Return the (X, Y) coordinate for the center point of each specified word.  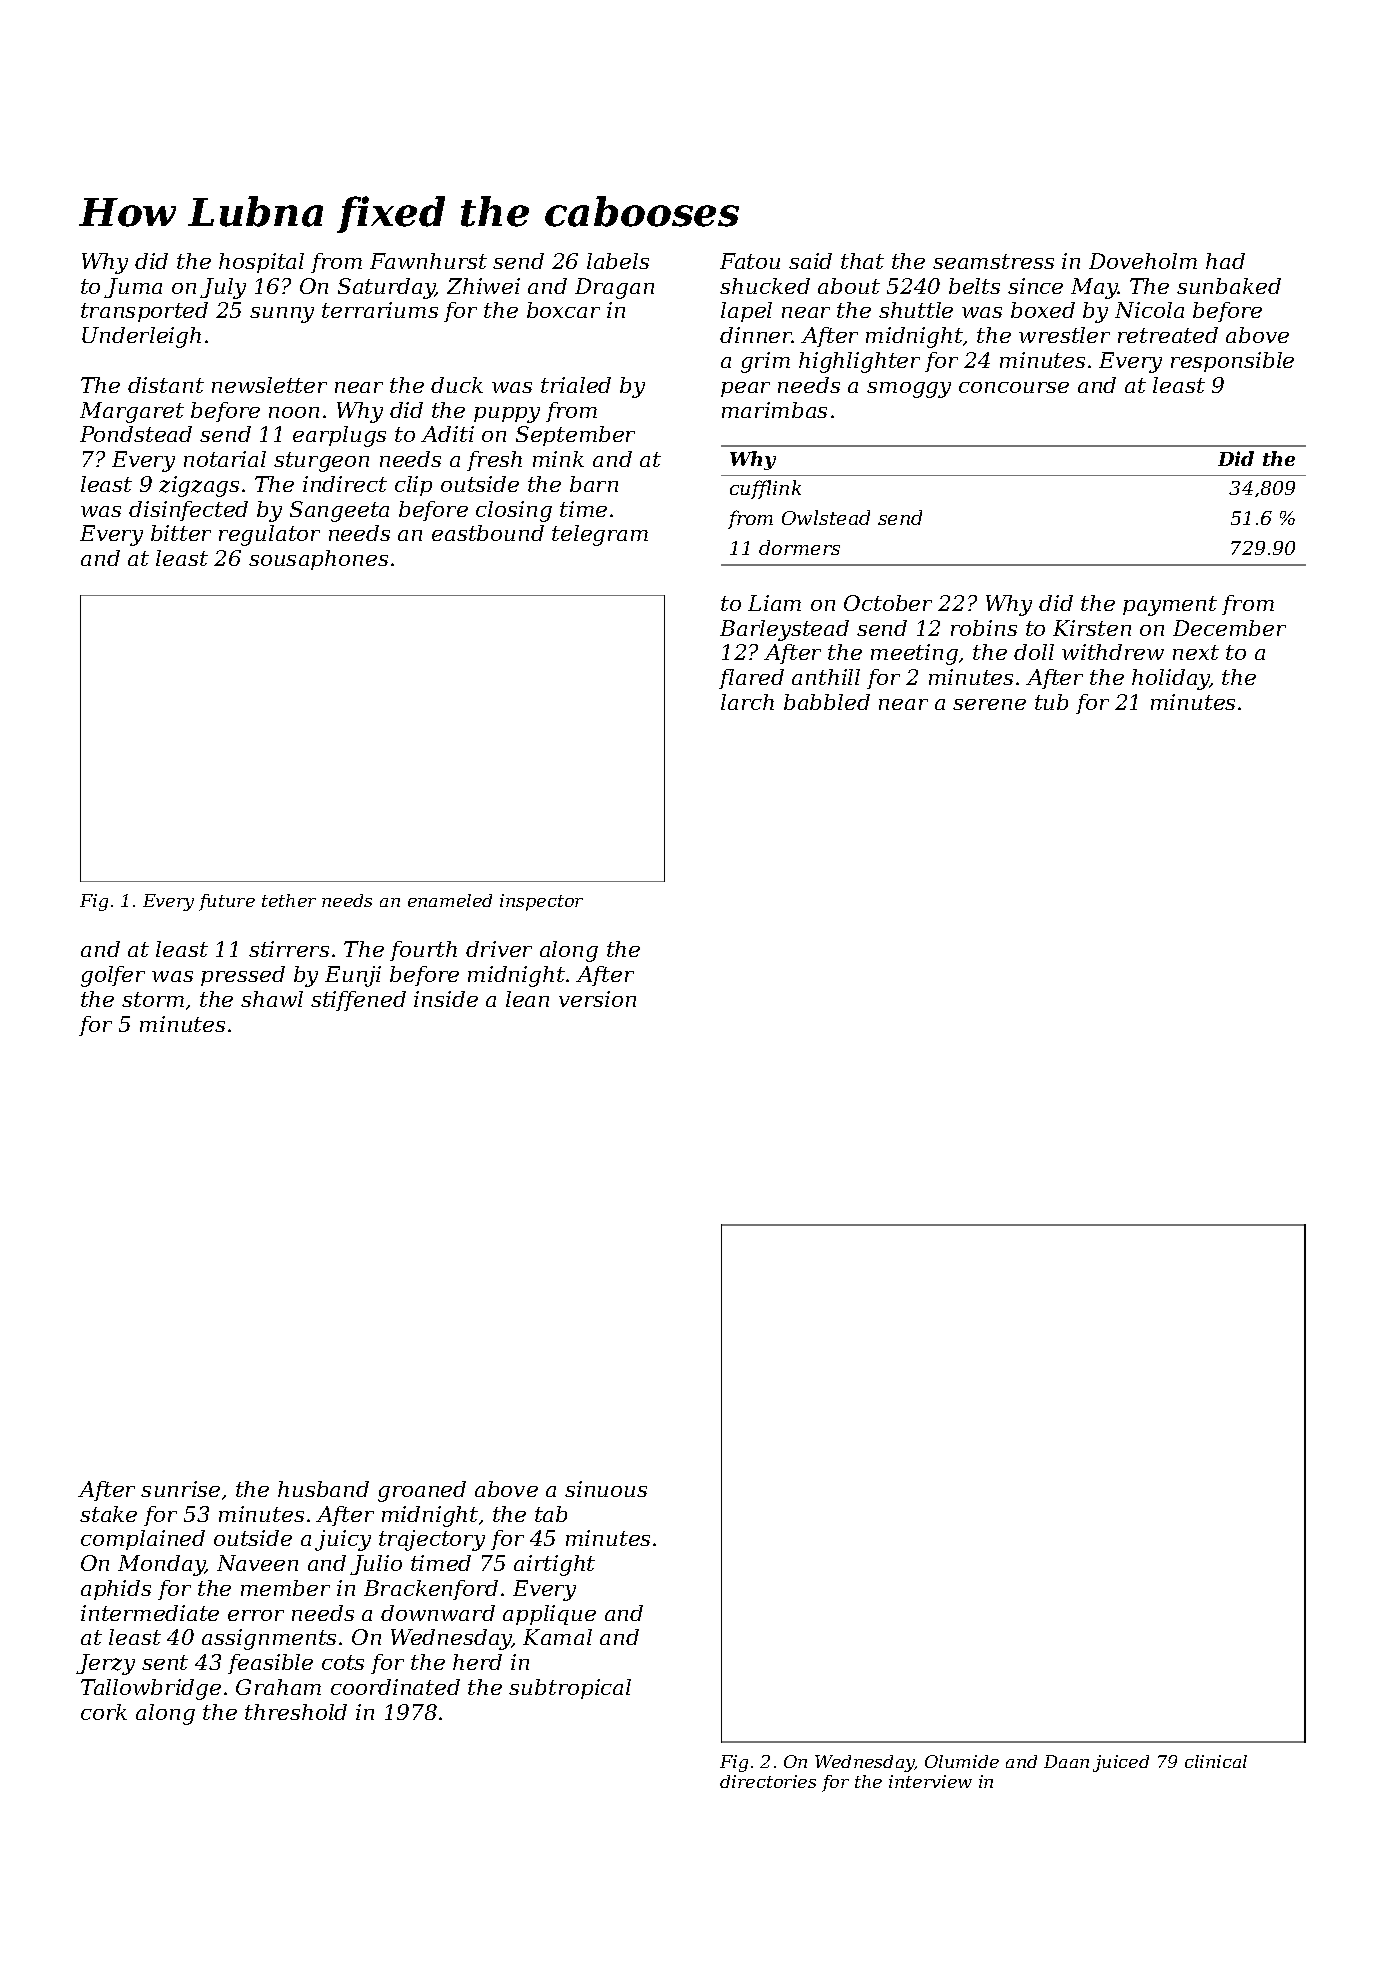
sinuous (606, 1489)
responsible (1232, 362)
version (597, 999)
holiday (1171, 679)
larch (747, 702)
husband (323, 1489)
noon (294, 412)
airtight (554, 1565)
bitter (181, 533)
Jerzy (105, 1664)
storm (153, 999)
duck (457, 385)
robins (984, 628)
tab (551, 1514)
